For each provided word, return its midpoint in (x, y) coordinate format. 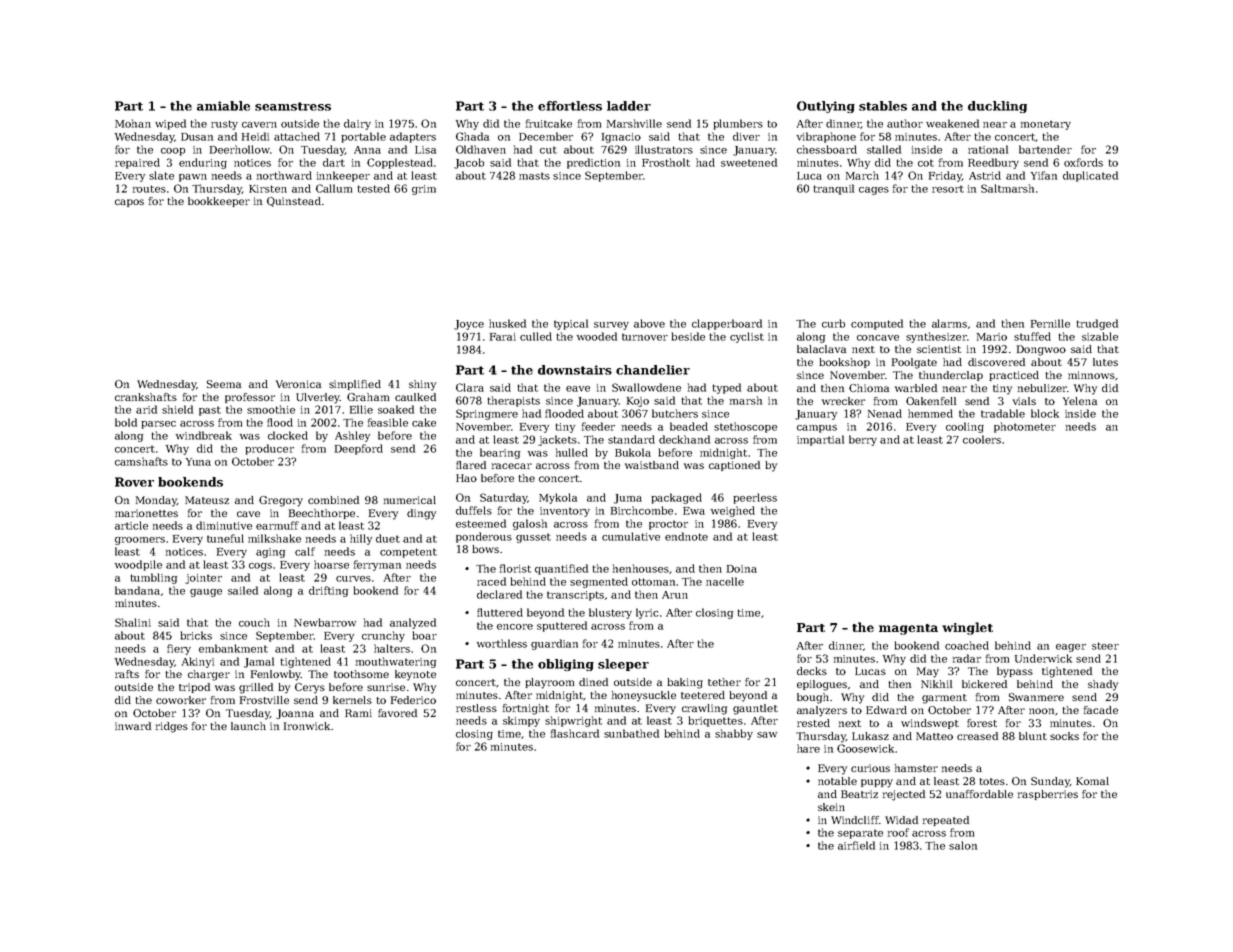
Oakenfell (931, 401)
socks (1064, 736)
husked (507, 323)
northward (284, 175)
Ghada (472, 136)
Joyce (469, 325)
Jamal (259, 662)
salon (963, 845)
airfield (856, 845)
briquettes (716, 721)
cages (874, 191)
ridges (172, 727)
